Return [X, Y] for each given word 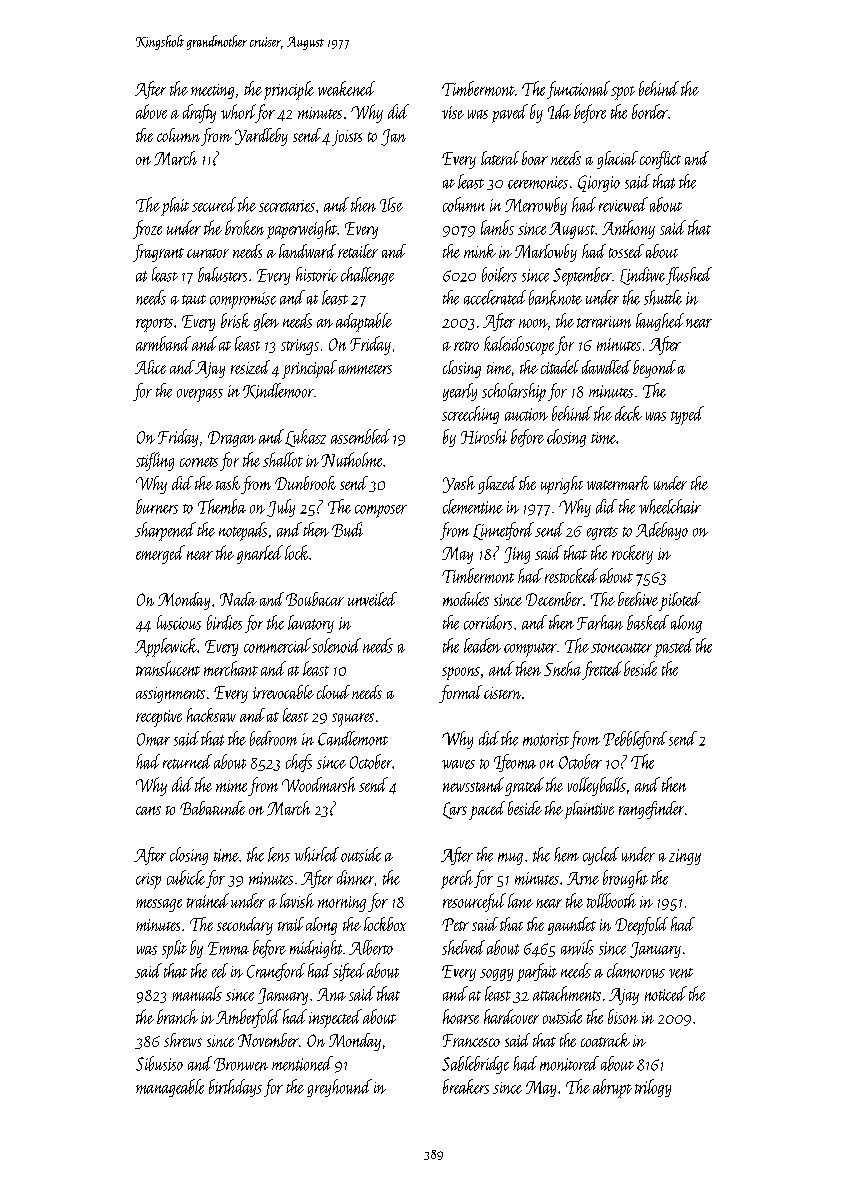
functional [578, 90]
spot [623, 93]
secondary [245, 926]
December [554, 599]
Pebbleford [635, 740]
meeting [212, 91]
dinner [355, 877]
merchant [231, 668]
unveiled [372, 599]
